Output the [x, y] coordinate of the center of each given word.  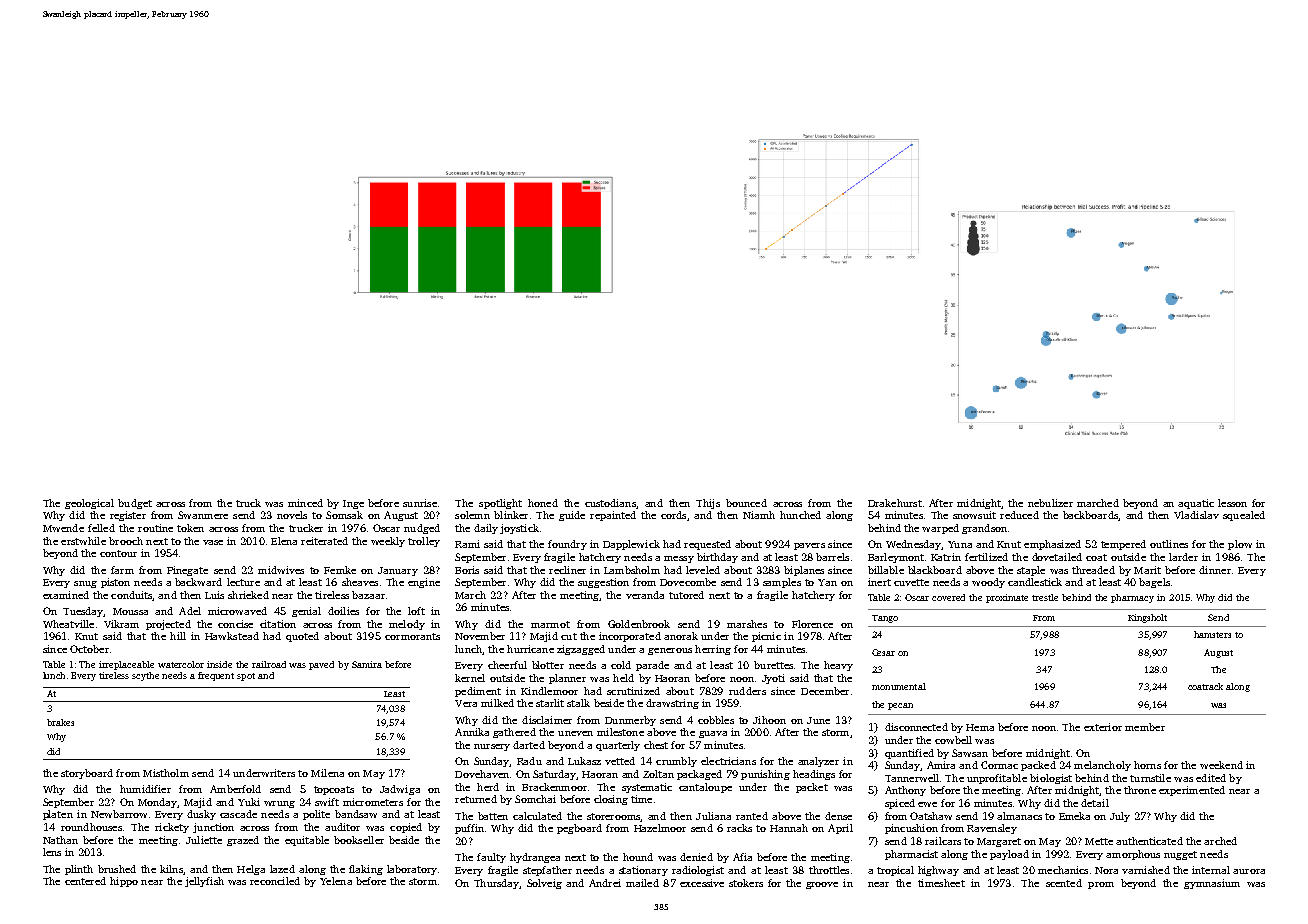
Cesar [883, 652]
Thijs [708, 504]
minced [305, 503]
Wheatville [68, 624]
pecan [900, 706]
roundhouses [91, 827]
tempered [1123, 545]
